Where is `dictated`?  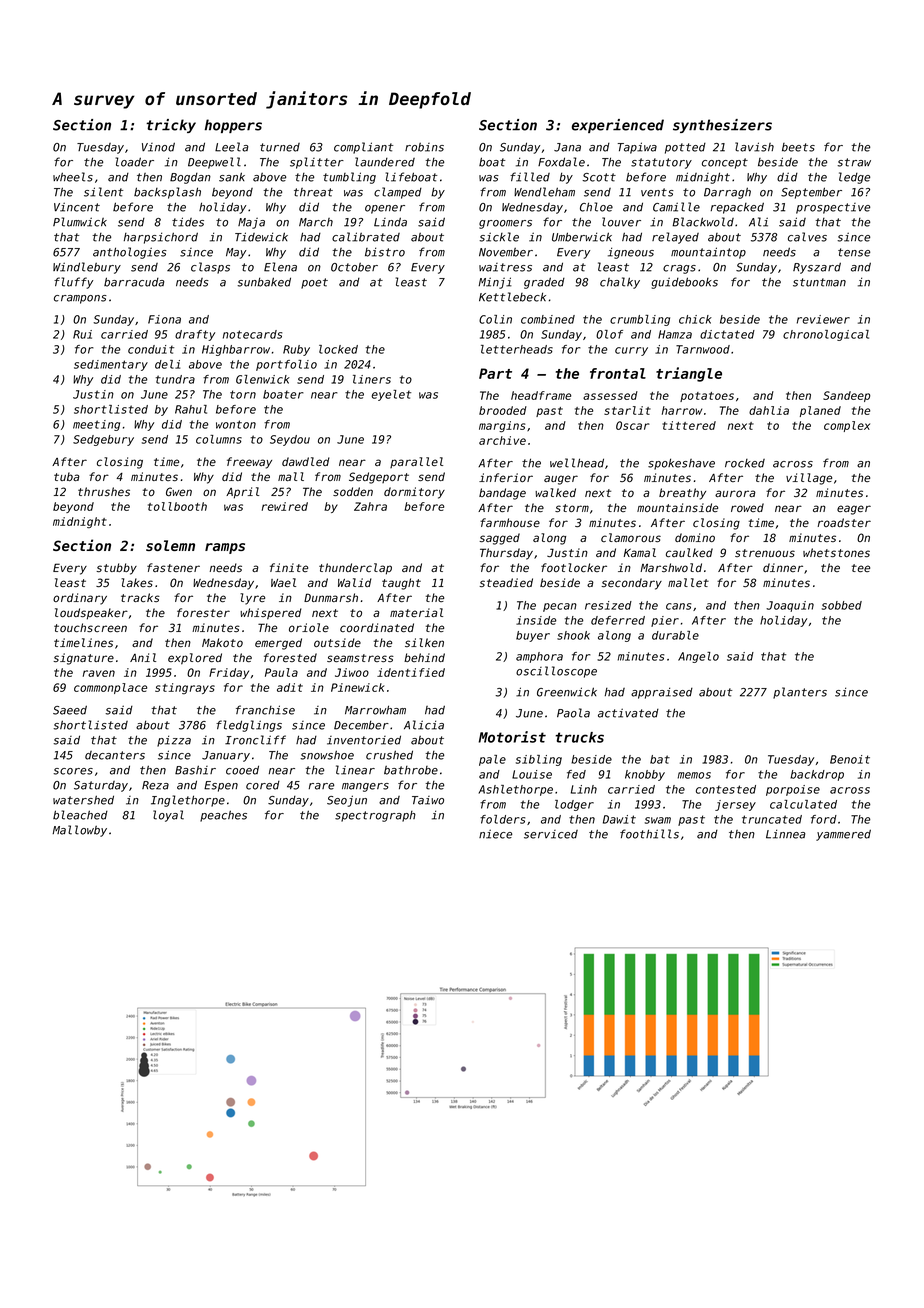
dictated is located at coordinates (727, 334).
